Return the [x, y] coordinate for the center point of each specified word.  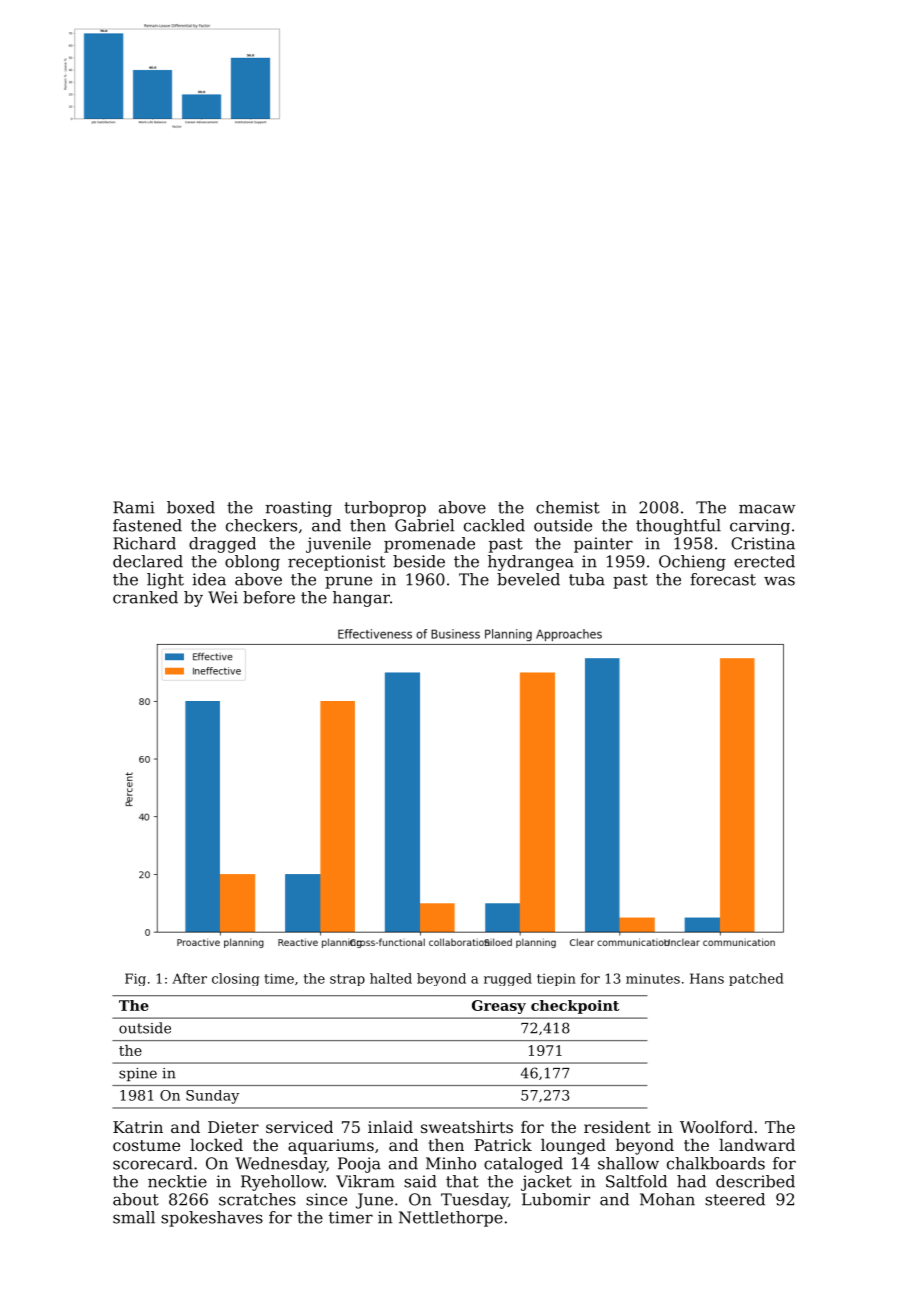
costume [146, 1145]
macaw [767, 509]
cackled [494, 525]
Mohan [667, 1199]
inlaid [390, 1127]
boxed [191, 507]
